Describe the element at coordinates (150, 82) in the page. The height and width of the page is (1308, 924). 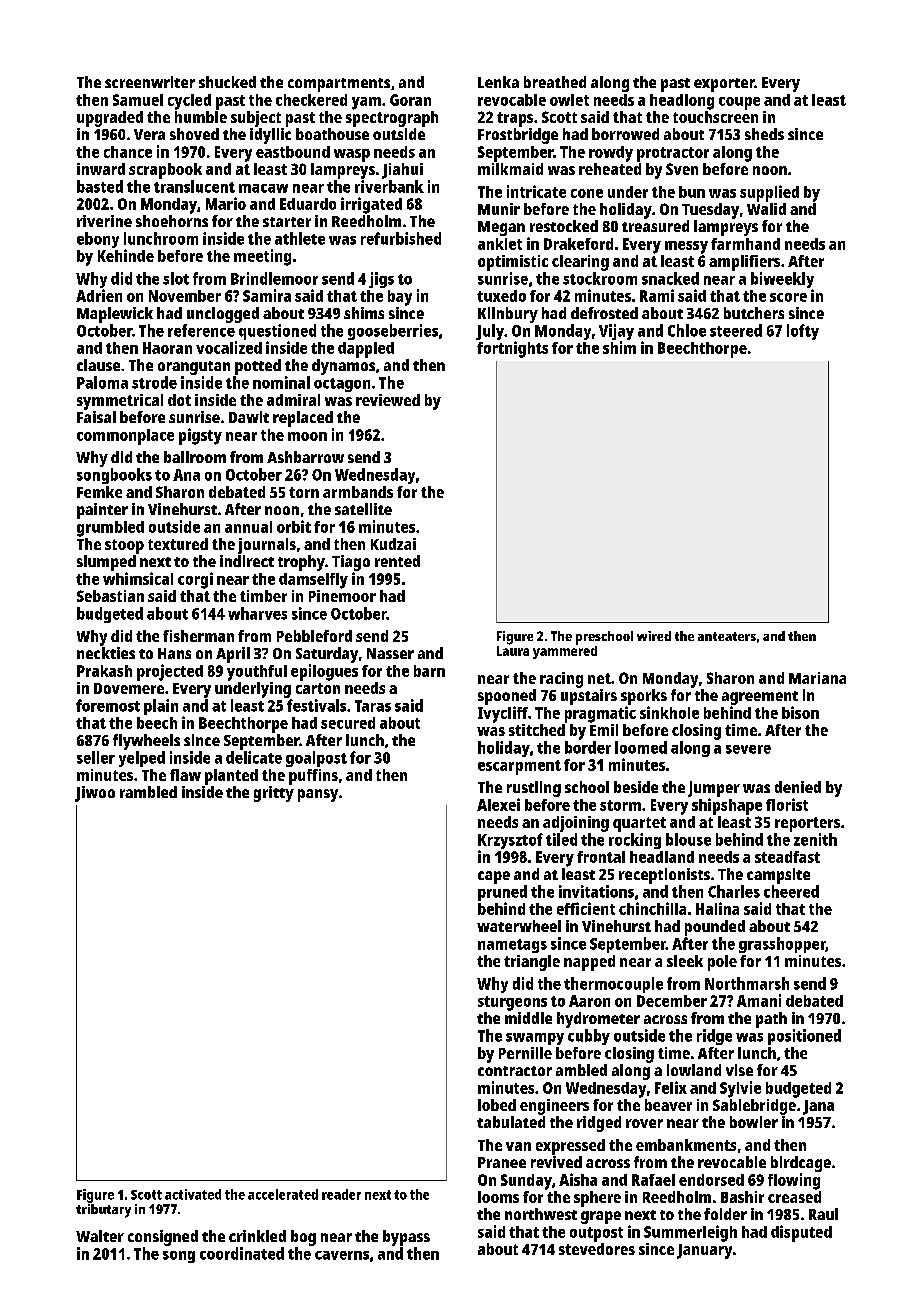
I see `screenwriter` at that location.
